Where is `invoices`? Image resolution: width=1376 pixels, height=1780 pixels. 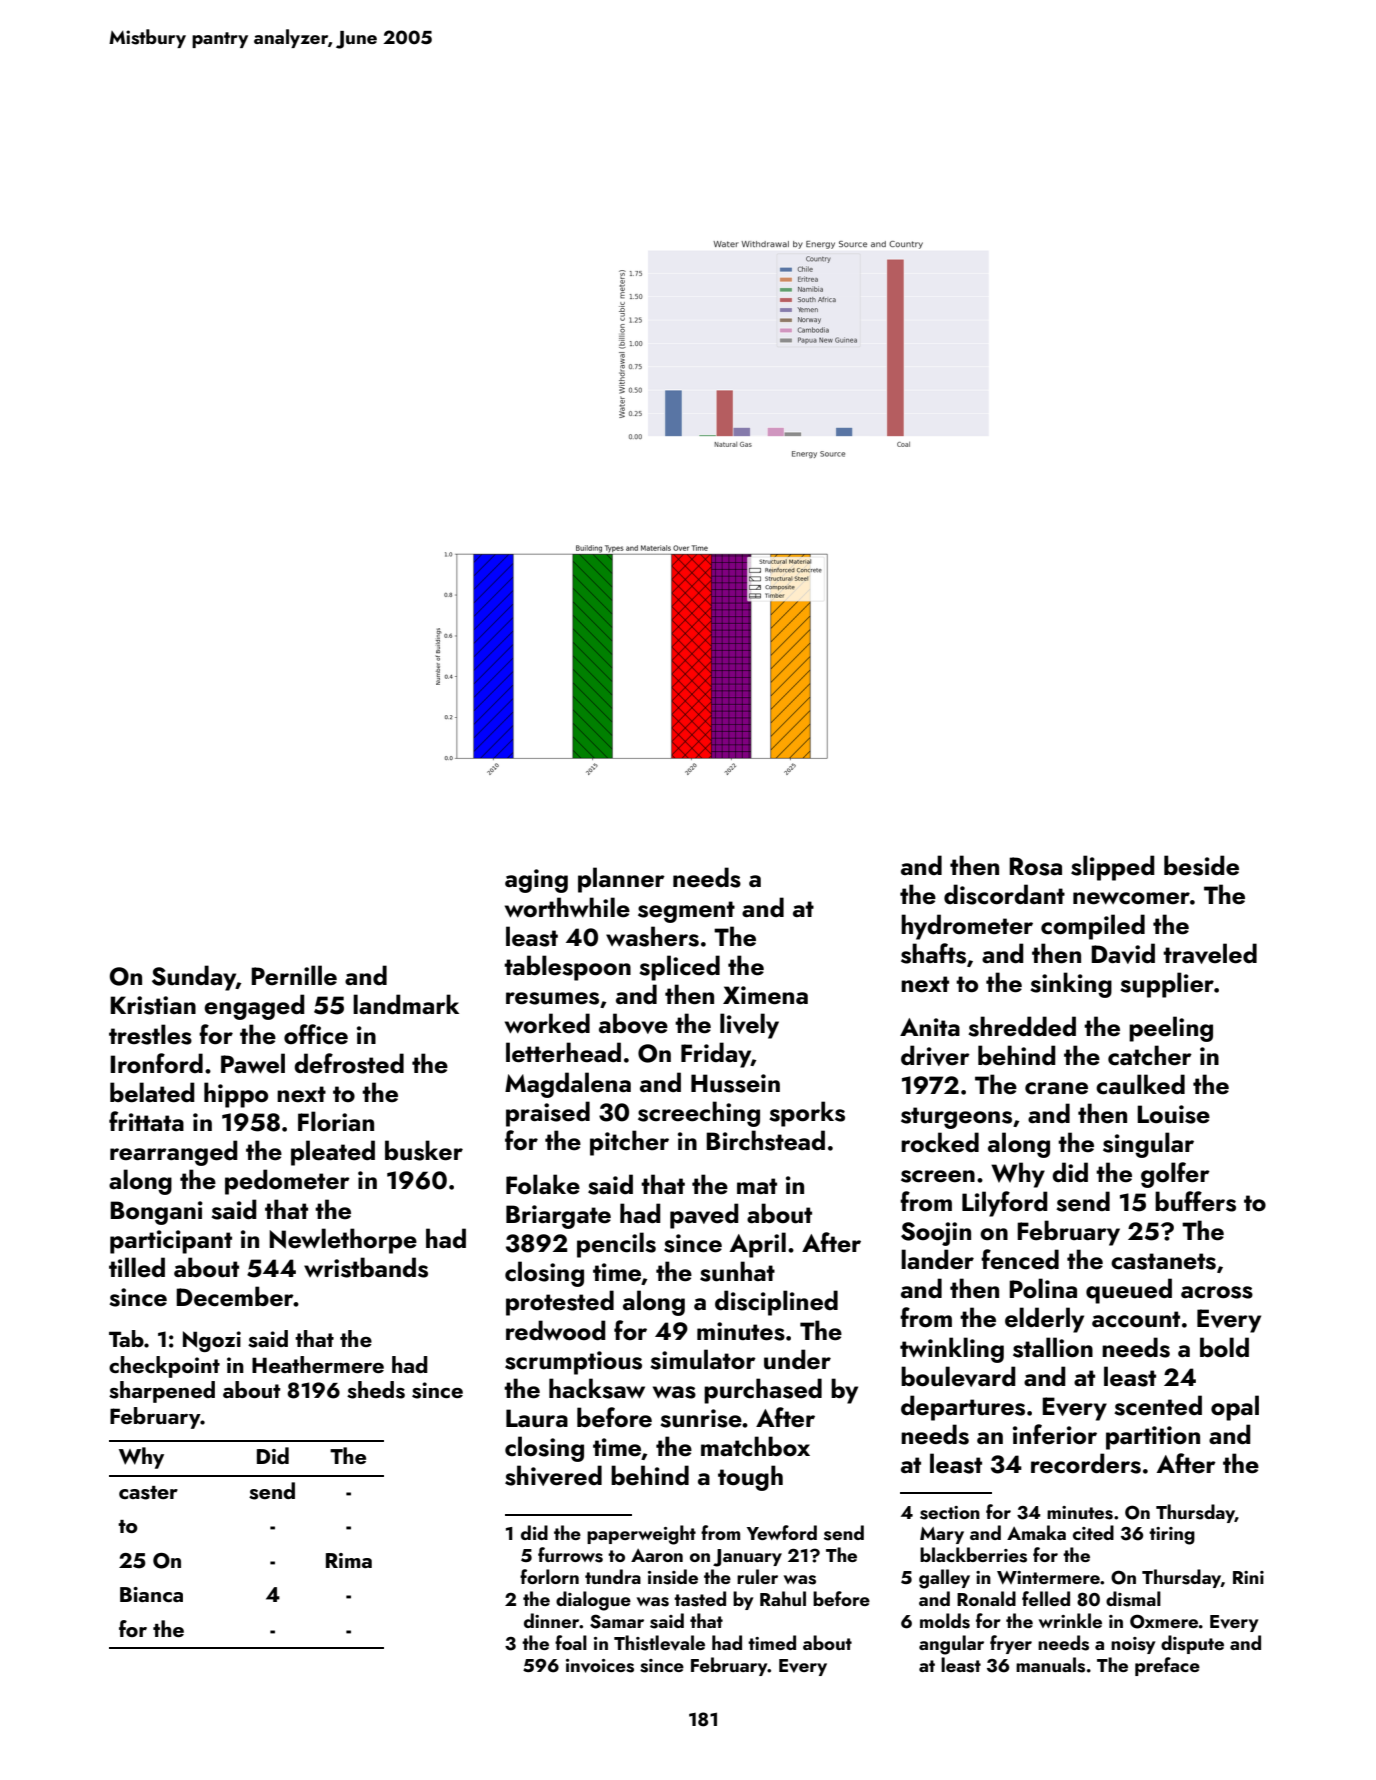 invoices is located at coordinates (600, 1666).
